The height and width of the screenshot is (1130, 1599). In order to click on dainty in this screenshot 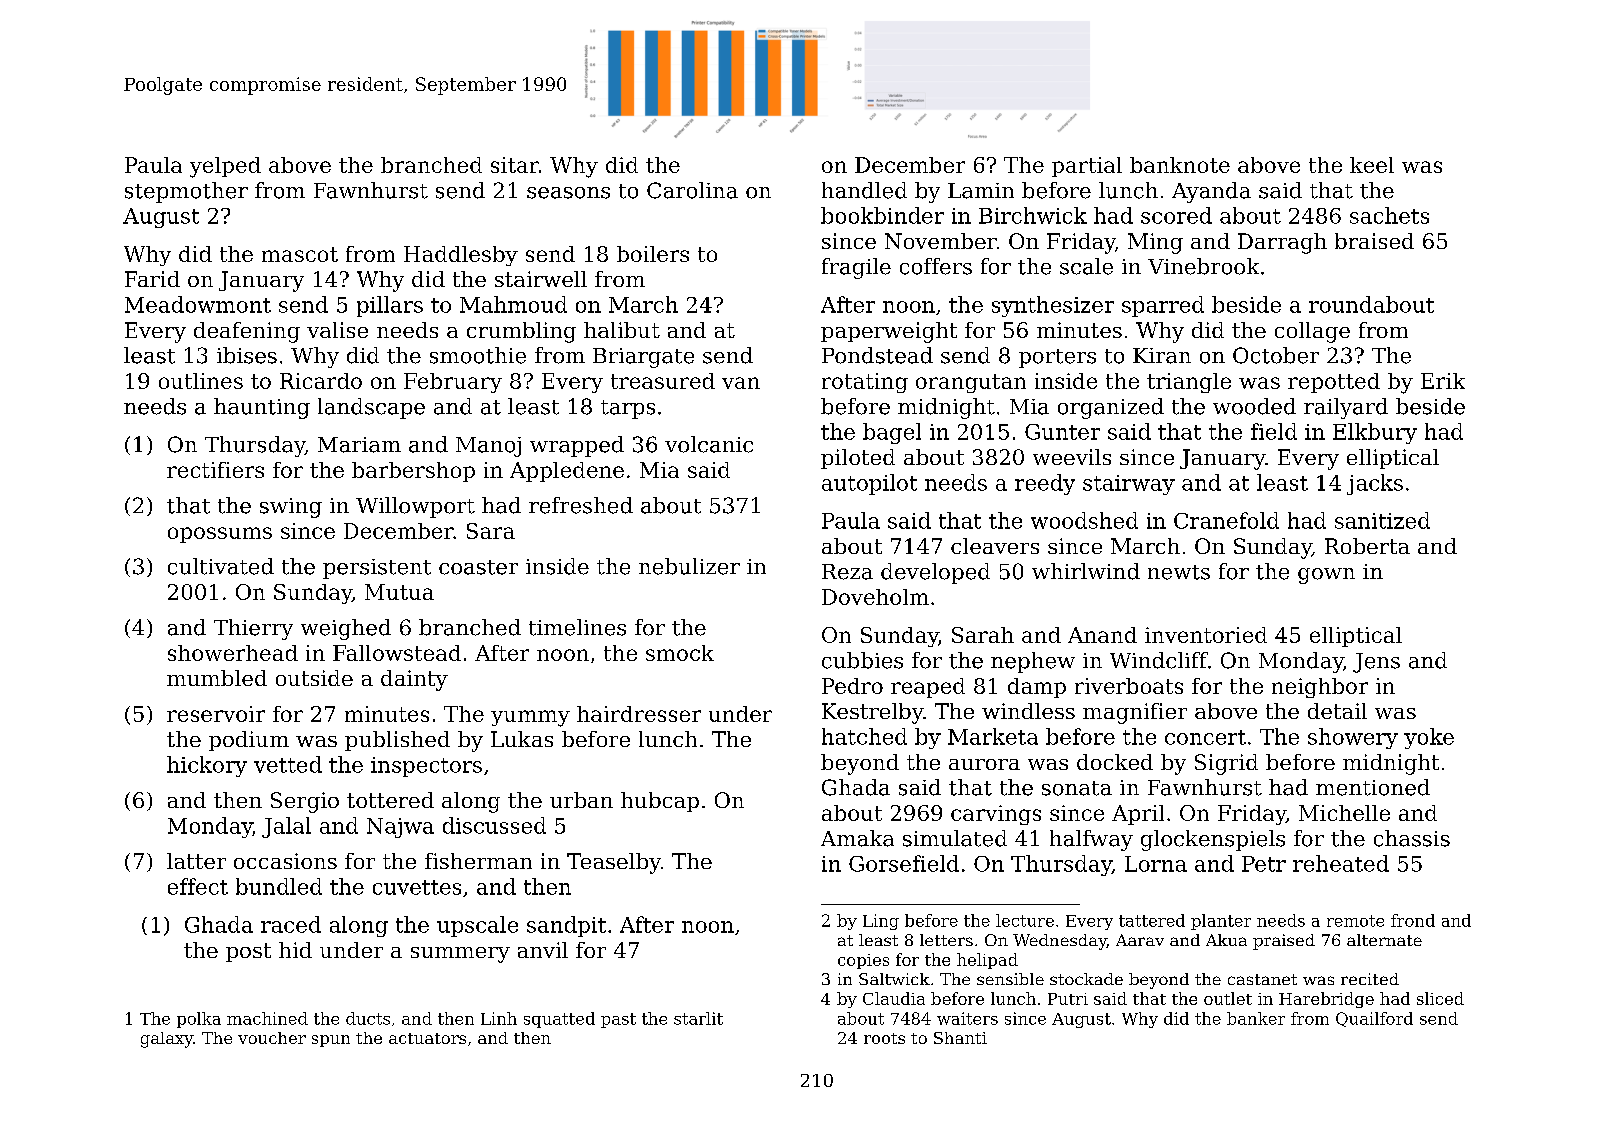, I will do `click(414, 680)`.
